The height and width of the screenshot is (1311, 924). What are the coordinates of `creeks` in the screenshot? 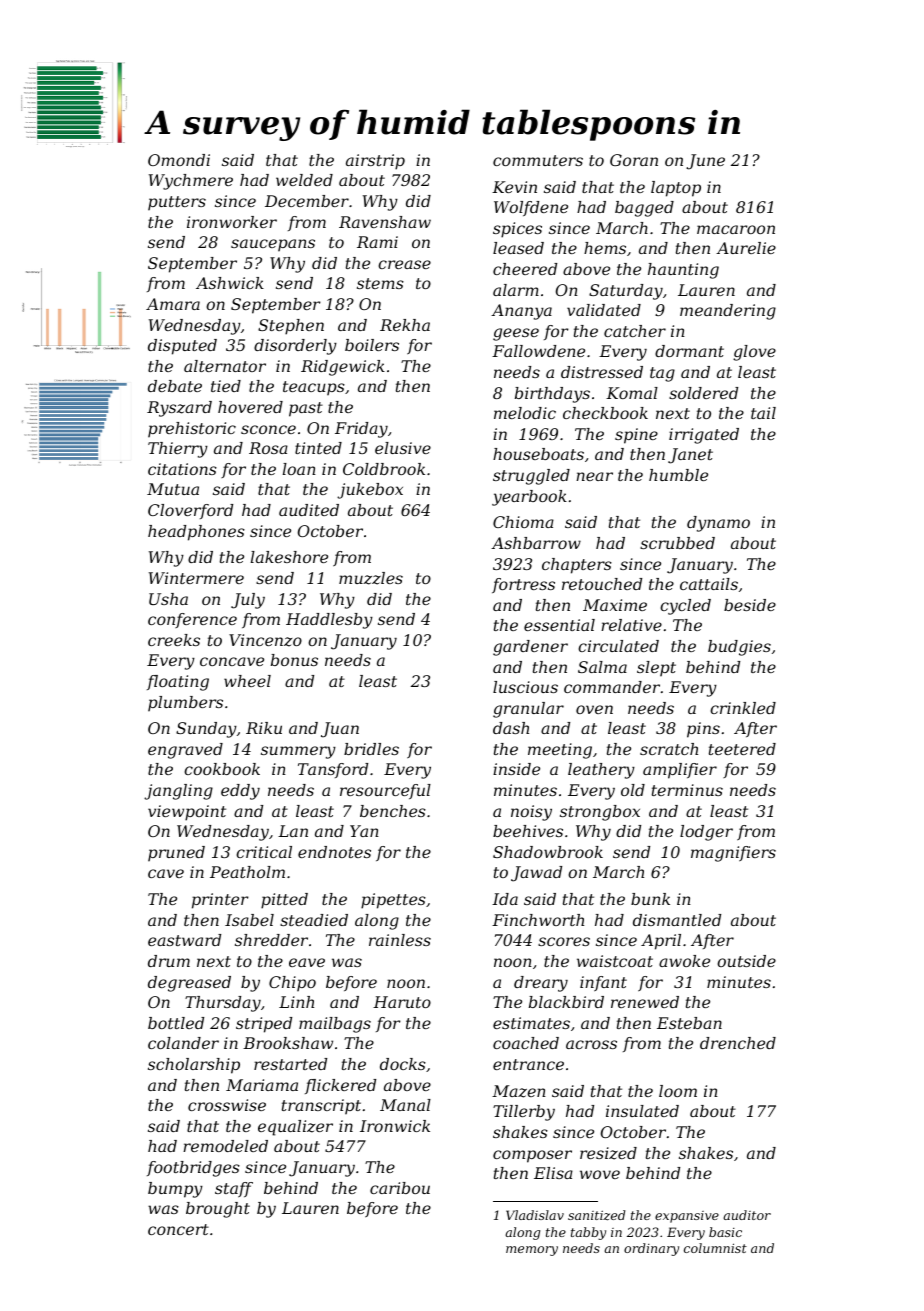 It's located at (174, 640).
